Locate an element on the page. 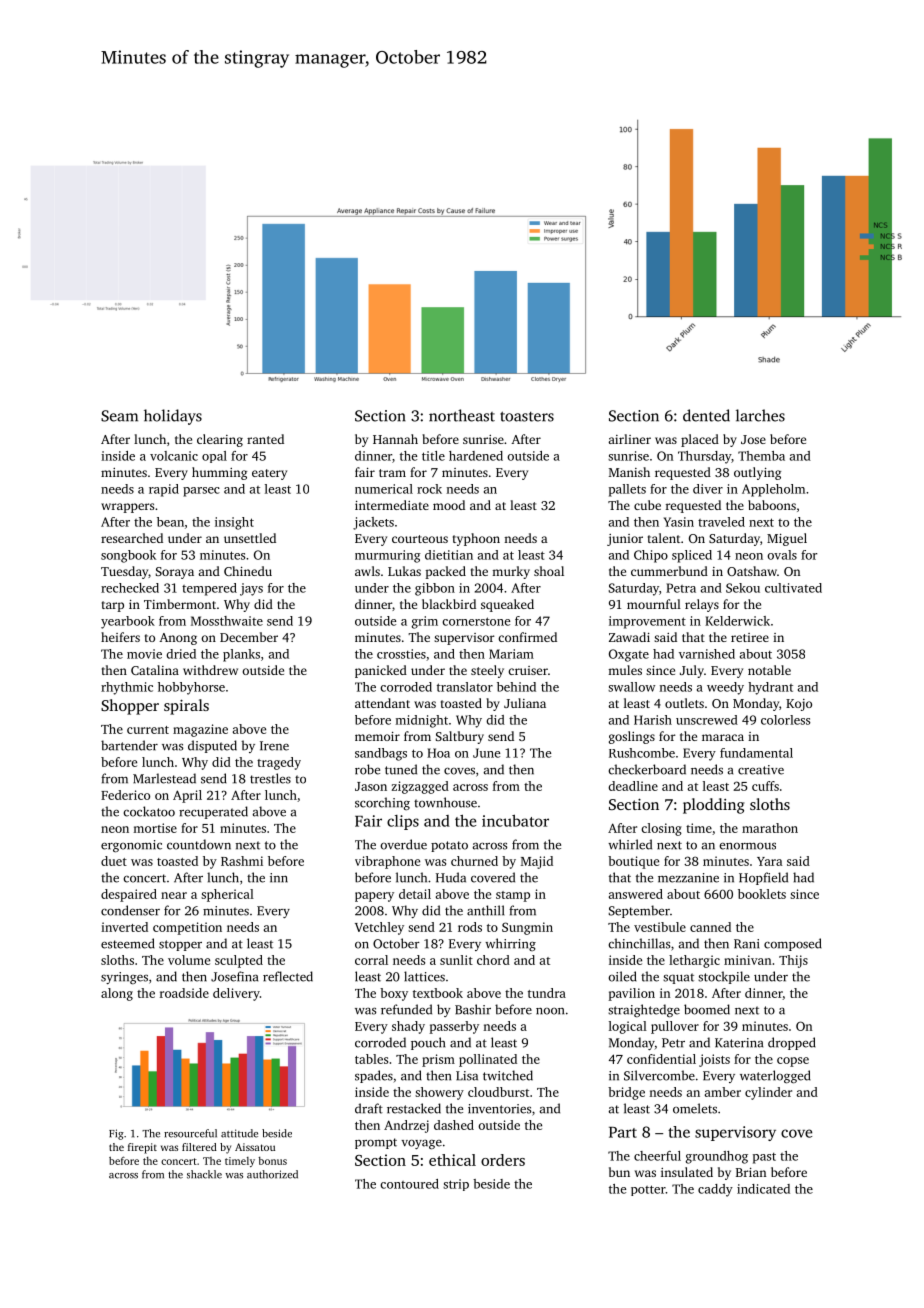 The image size is (924, 1308). enormous is located at coordinates (747, 846).
